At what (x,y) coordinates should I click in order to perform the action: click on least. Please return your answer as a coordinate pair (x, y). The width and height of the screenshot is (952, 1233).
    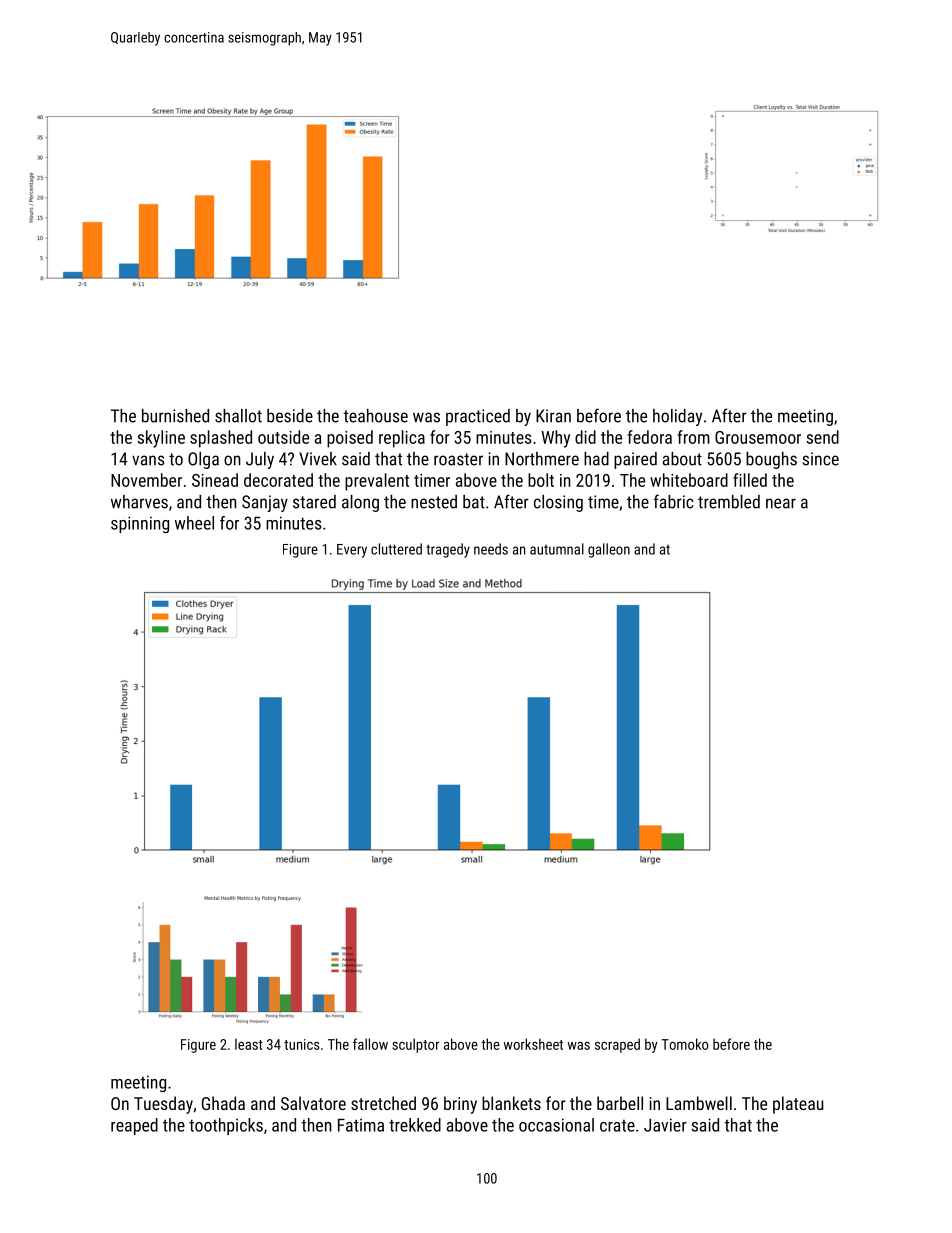
    Looking at the image, I should click on (249, 1044).
